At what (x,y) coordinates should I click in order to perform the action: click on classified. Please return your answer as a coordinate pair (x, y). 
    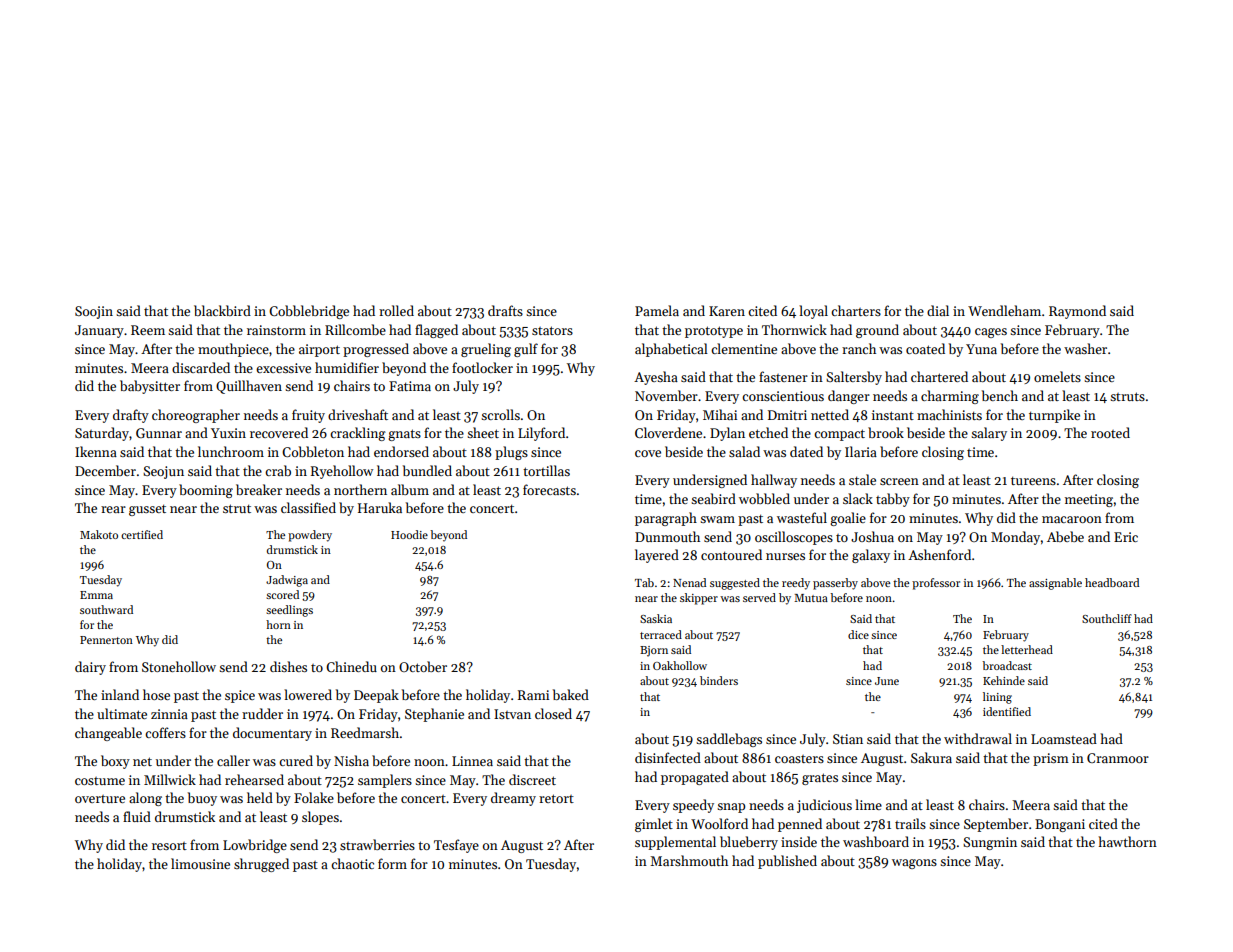
    Looking at the image, I should click on (308, 507).
